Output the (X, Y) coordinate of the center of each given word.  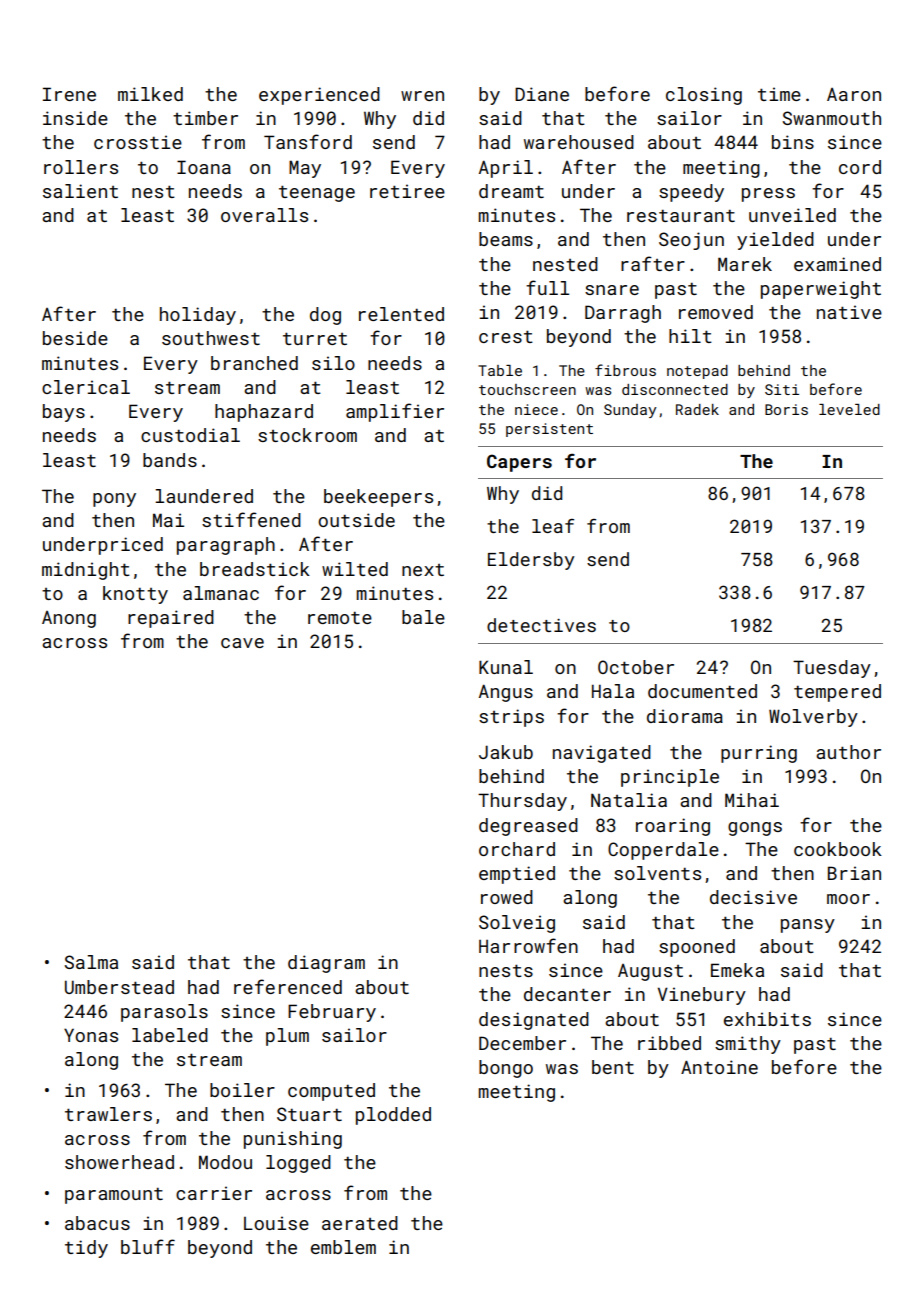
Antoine (719, 1067)
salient (80, 191)
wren (422, 96)
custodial (190, 435)
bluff (148, 1246)
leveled (849, 409)
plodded (393, 1116)
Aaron (854, 94)
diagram (326, 964)
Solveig (517, 924)
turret (315, 339)
